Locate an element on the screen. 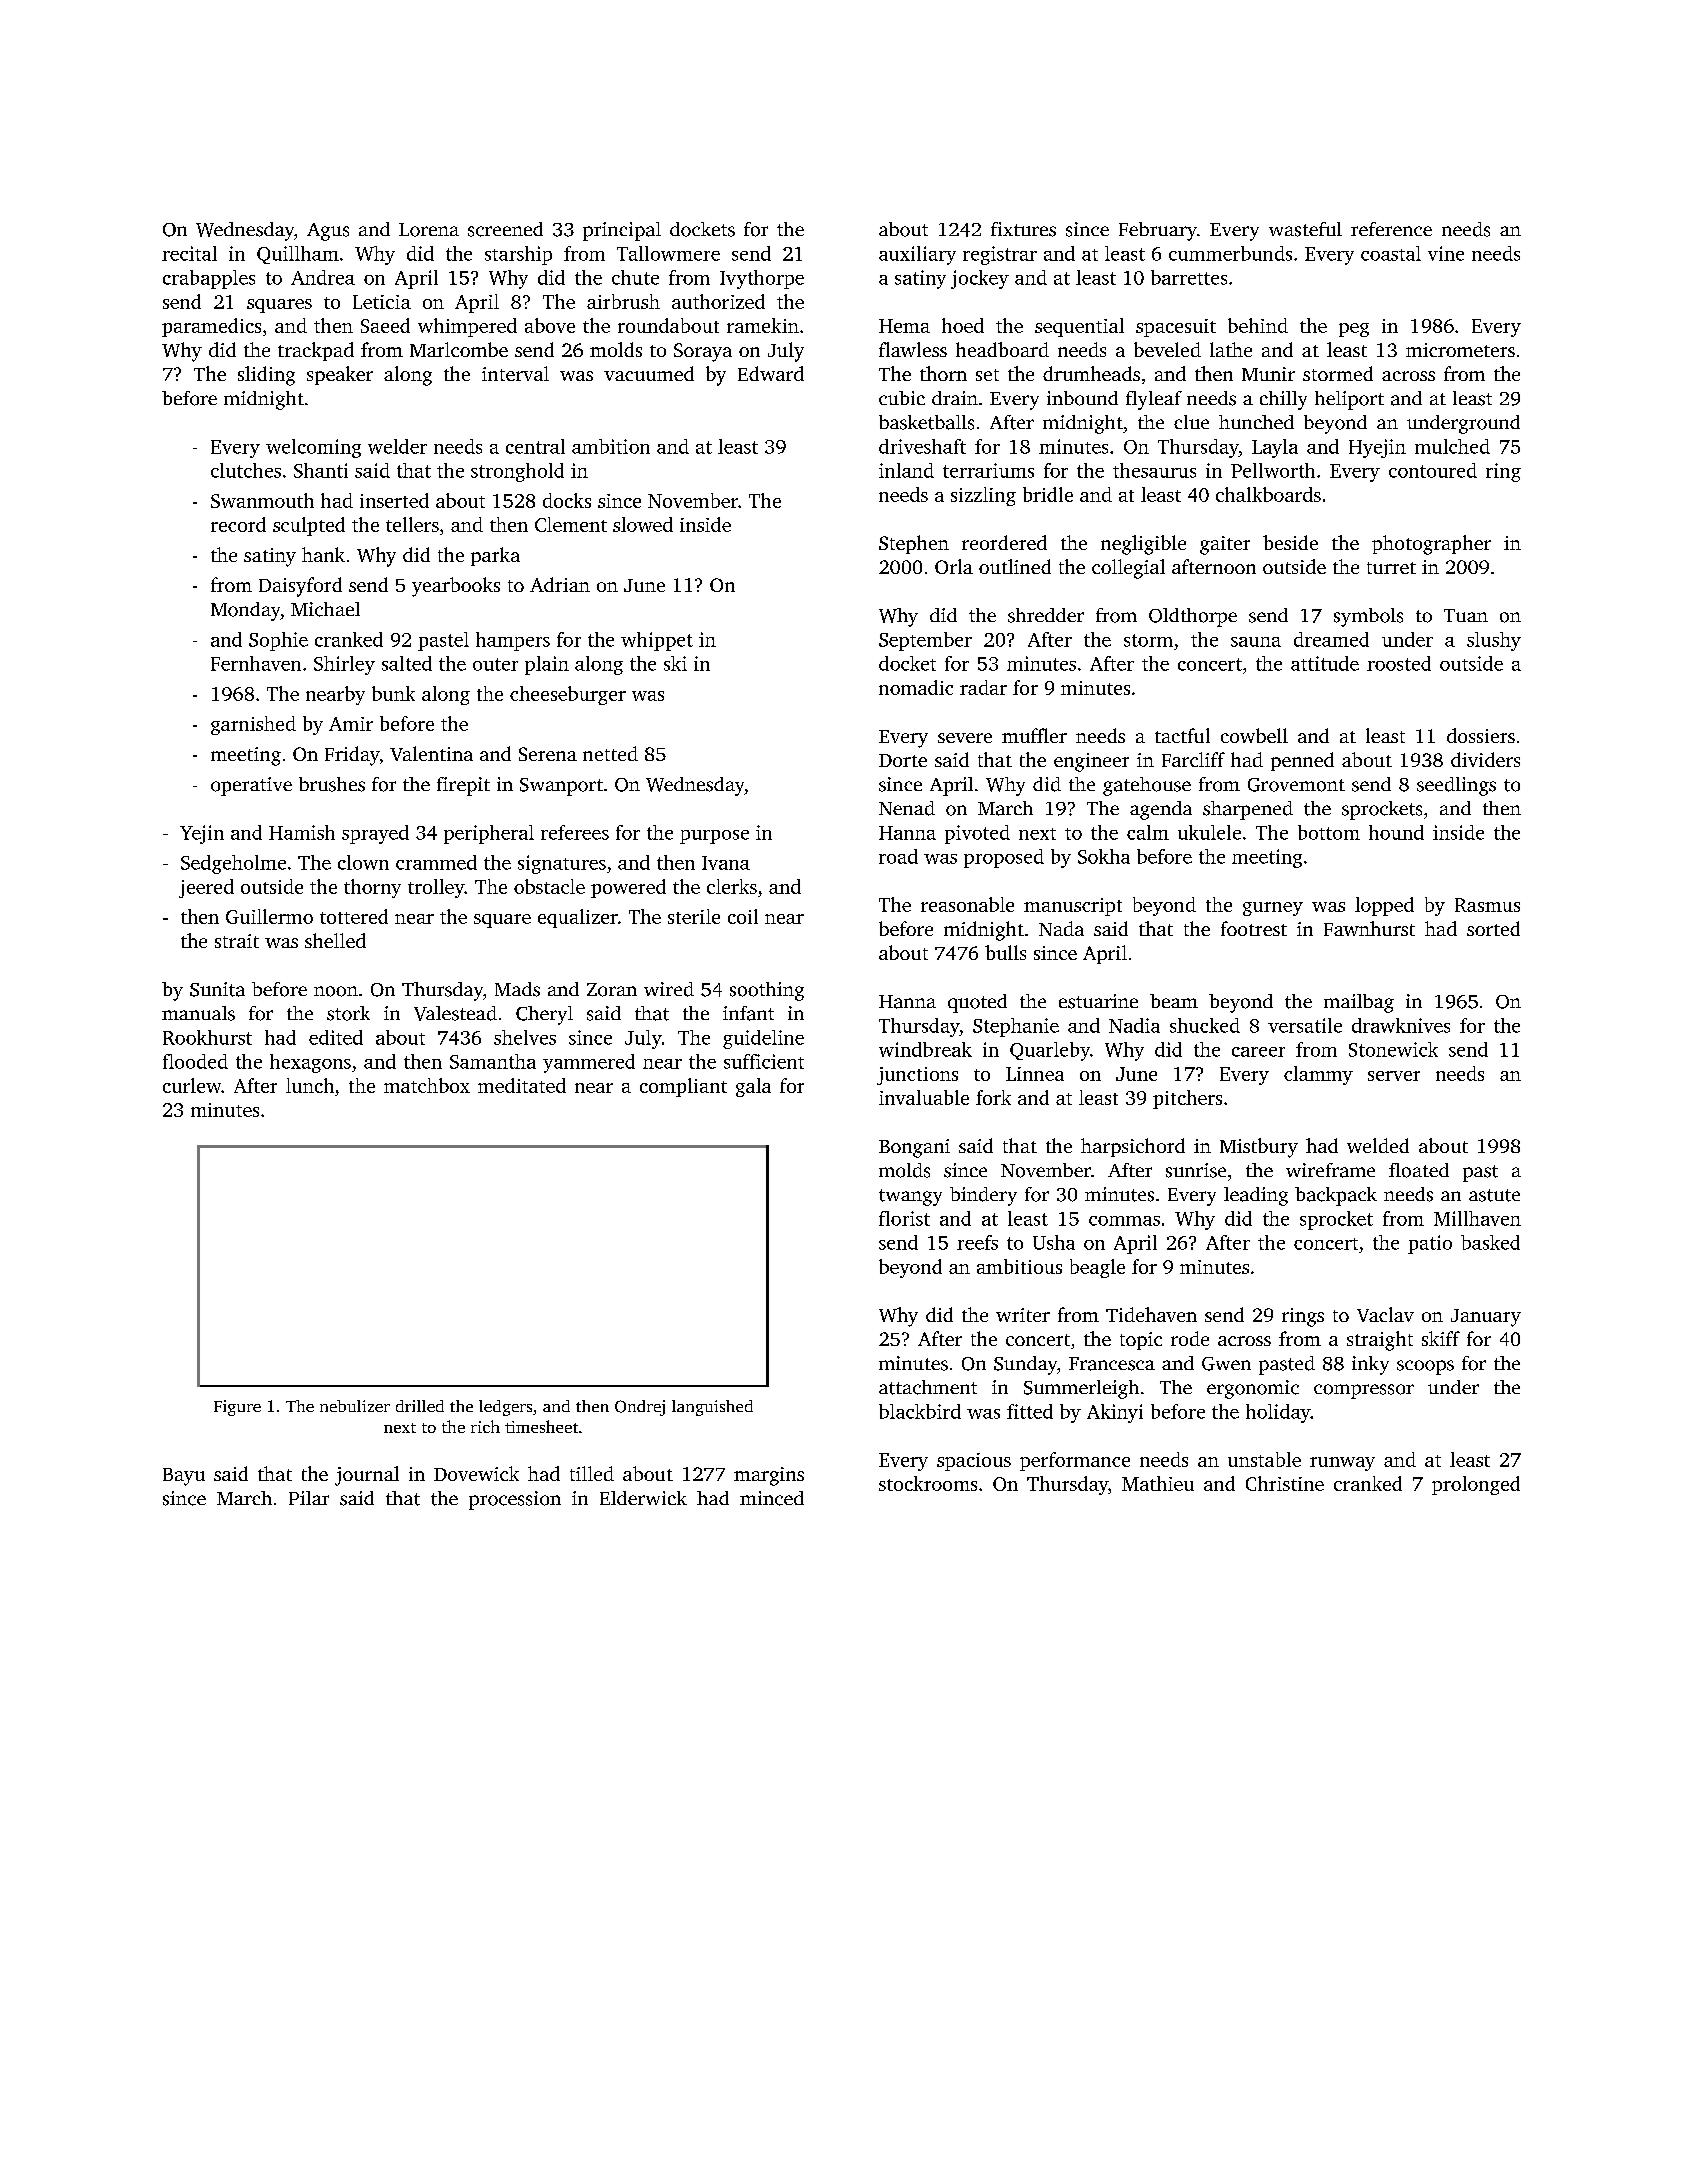 The height and width of the screenshot is (2178, 1683). basked is located at coordinates (1490, 1242).
